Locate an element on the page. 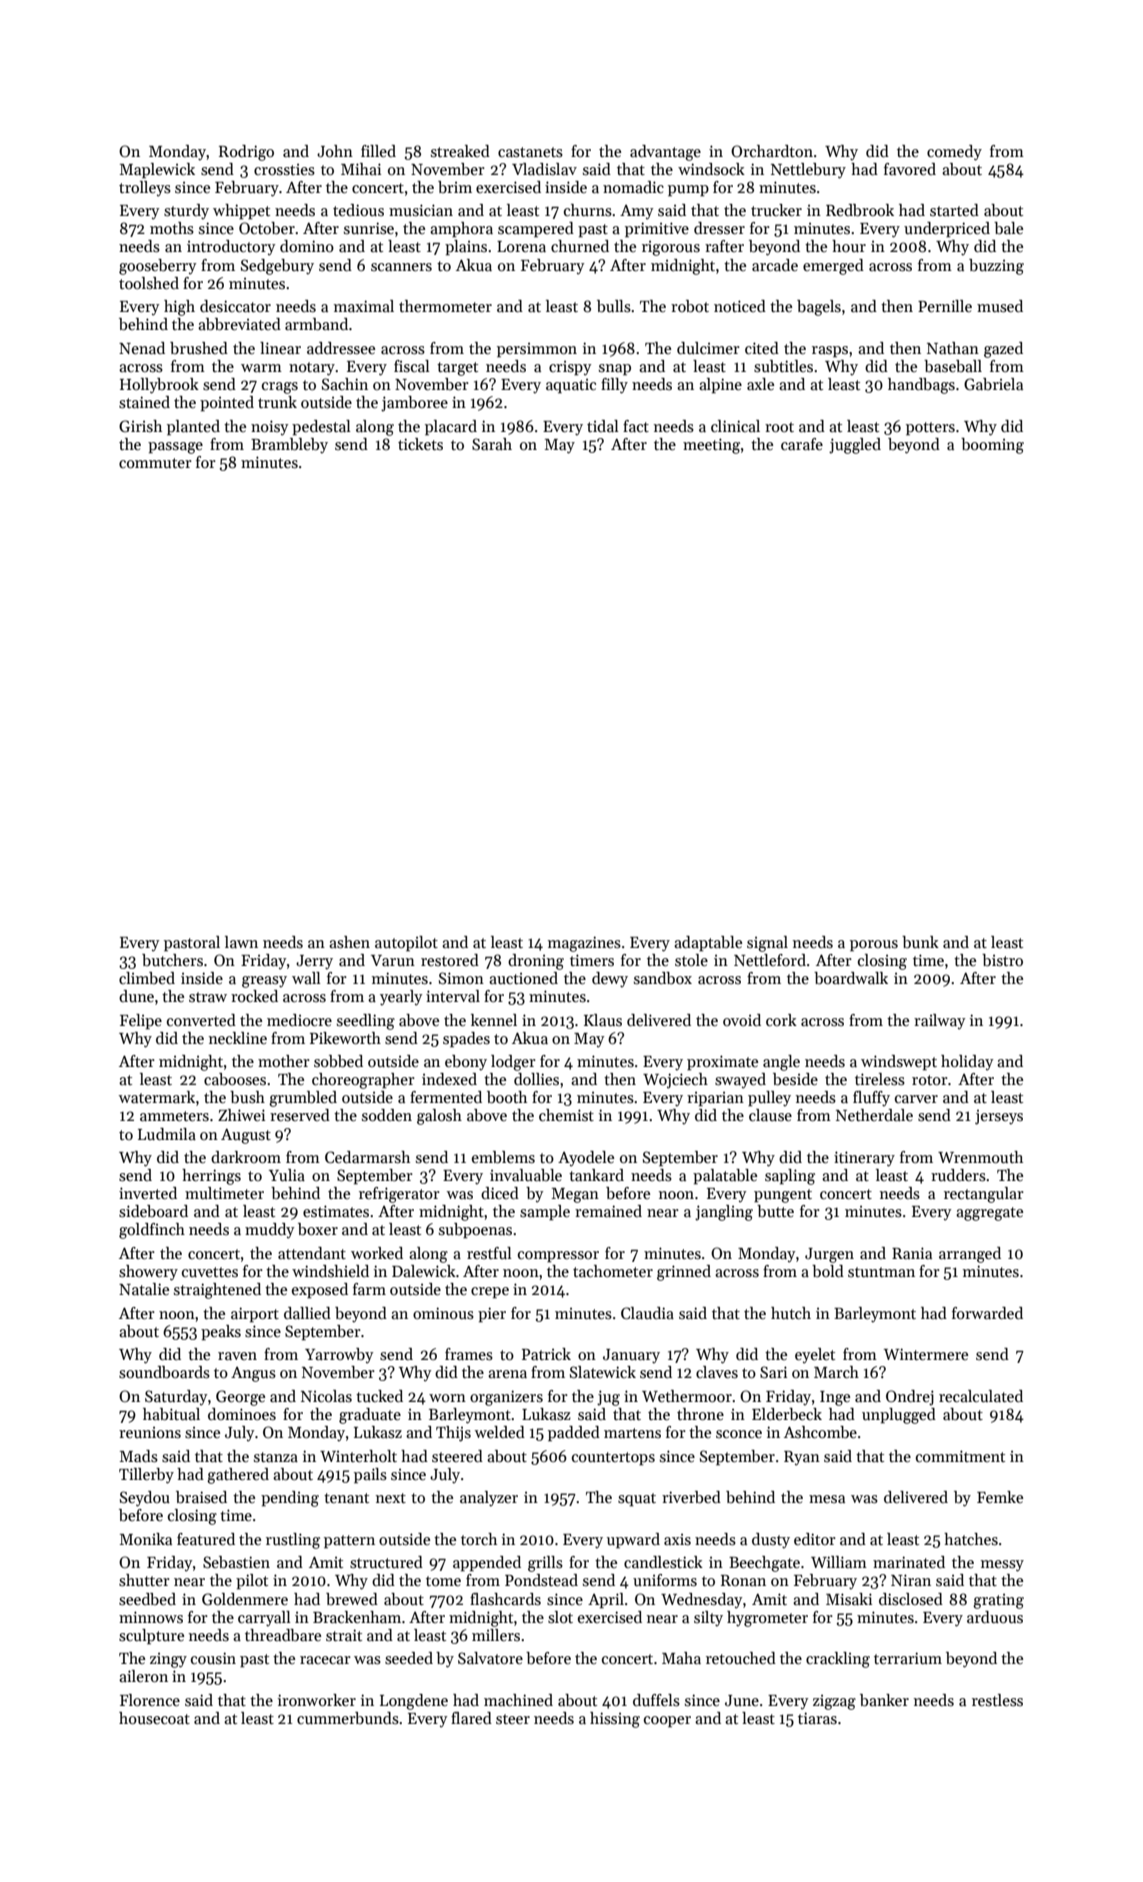 Image resolution: width=1143 pixels, height=1882 pixels. refrigerator is located at coordinates (399, 1195).
